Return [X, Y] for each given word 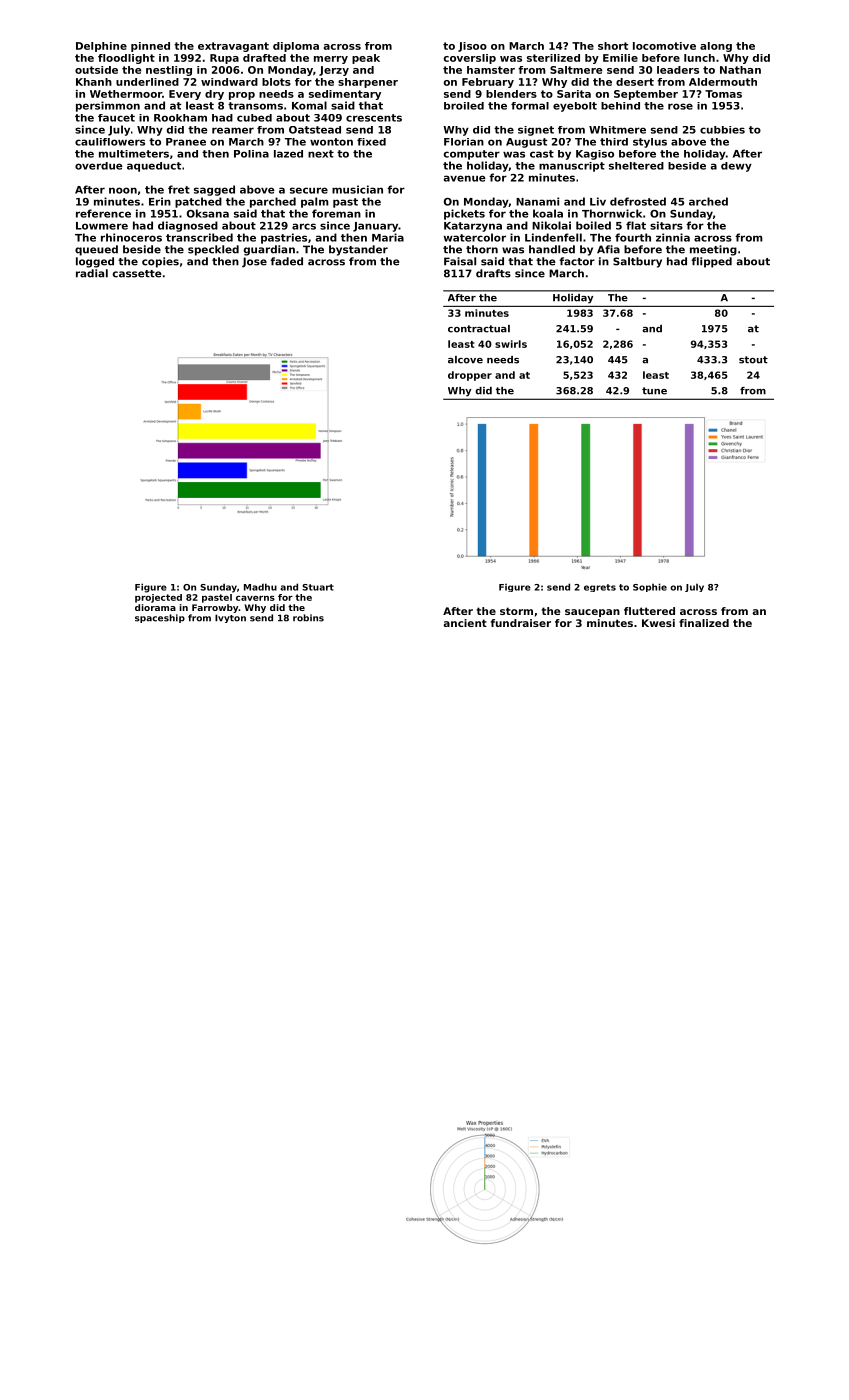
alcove [465, 360]
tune [654, 391]
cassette [137, 274]
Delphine [101, 47]
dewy [736, 167]
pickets [464, 214]
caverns [255, 598]
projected [158, 598]
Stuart [318, 587]
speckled [213, 250]
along [716, 47]
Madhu [260, 587]
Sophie [650, 587]
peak [366, 59]
